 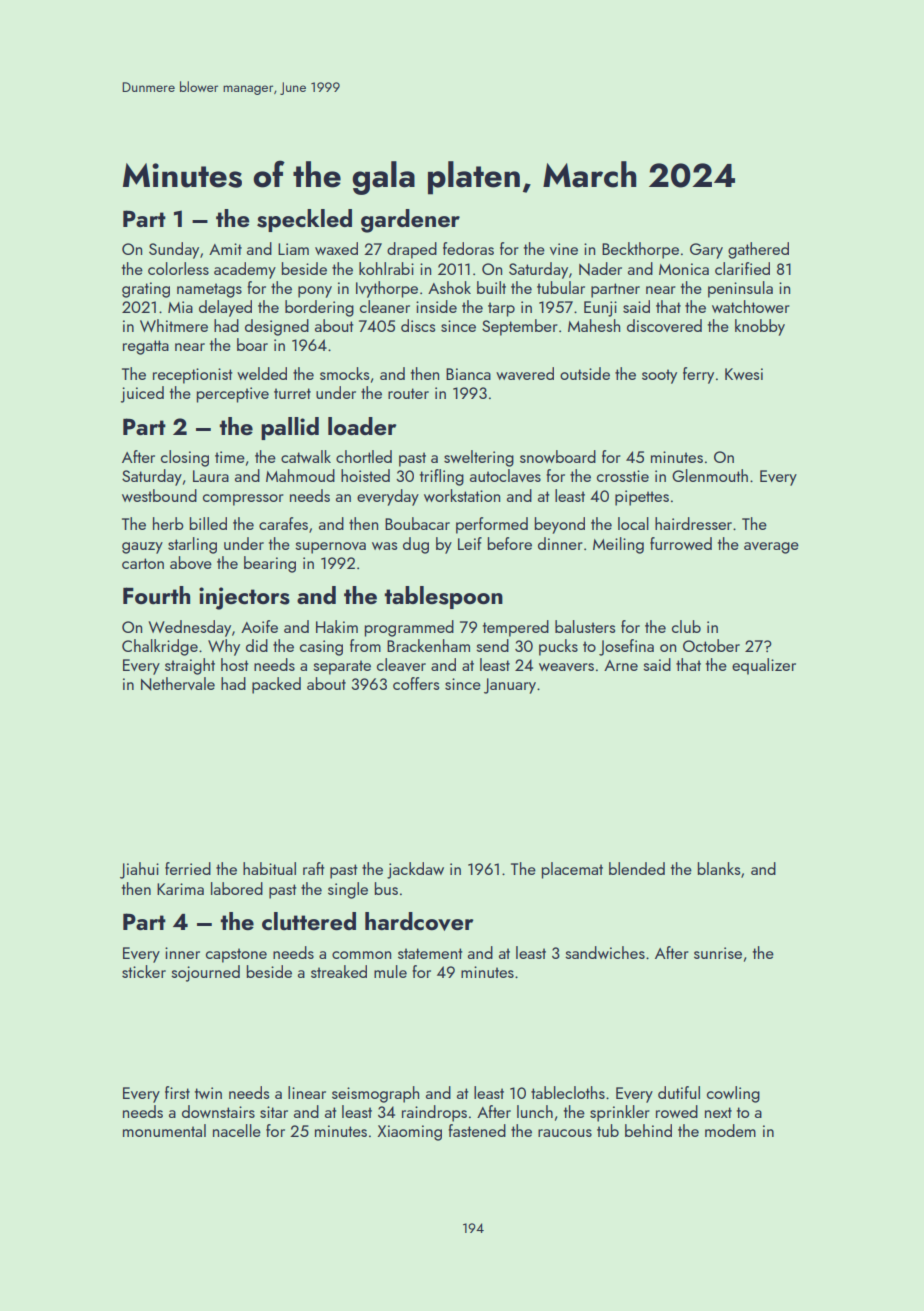 I want to click on sitar, so click(x=274, y=1112).
